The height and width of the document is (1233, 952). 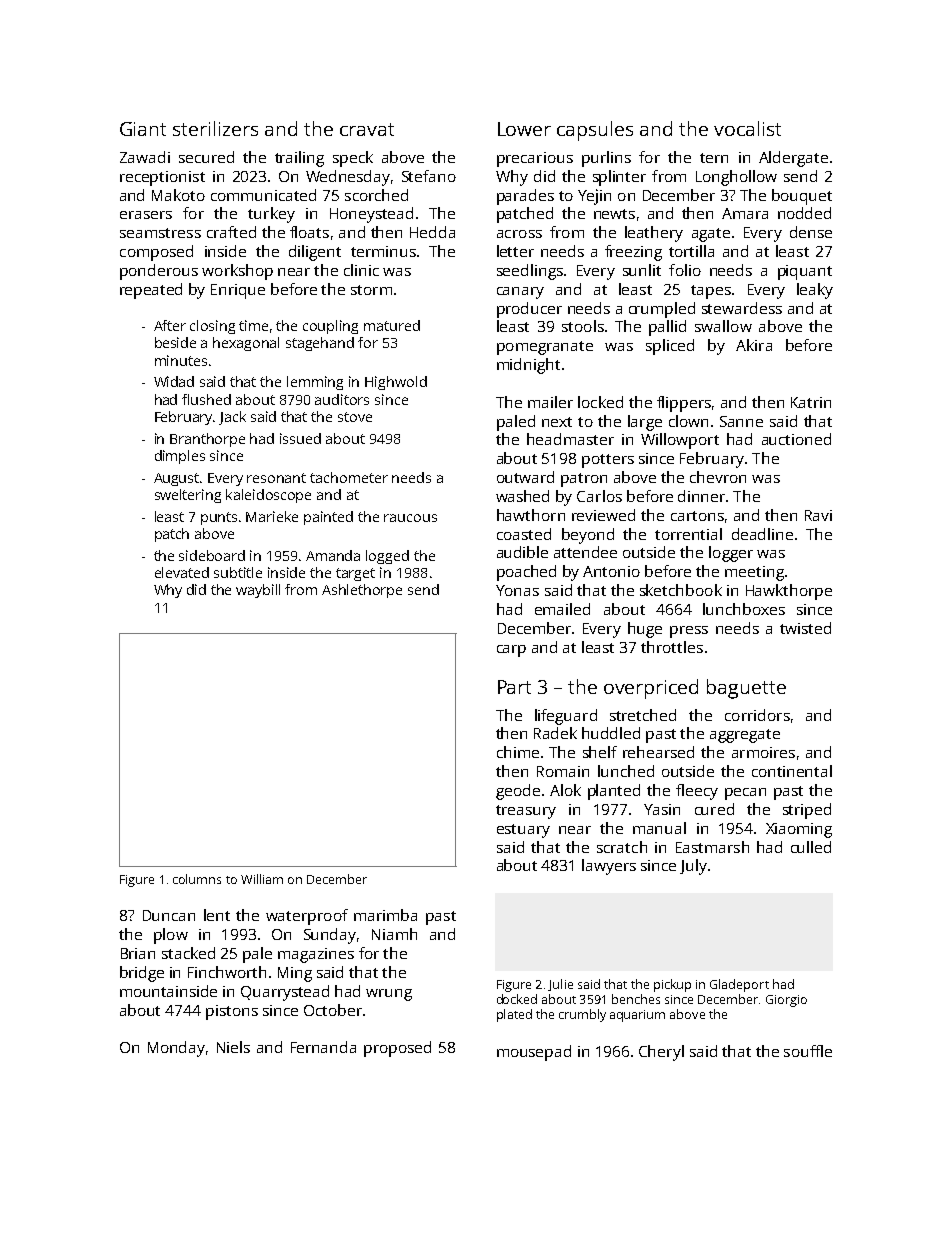 What do you see at coordinates (176, 1049) in the document?
I see `Monday` at bounding box center [176, 1049].
